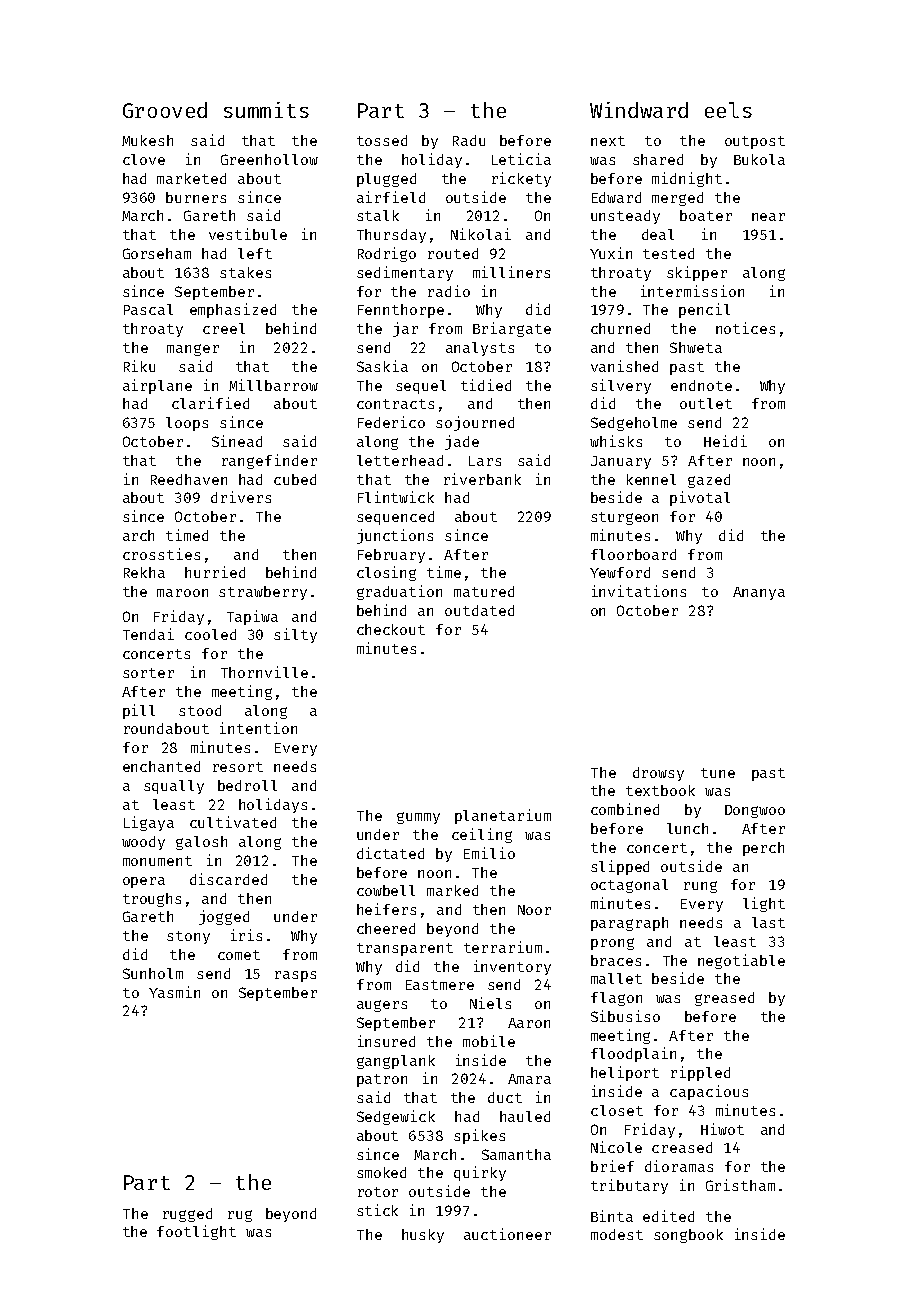 The height and width of the image is (1316, 908). Describe the element at coordinates (187, 1215) in the image. I see `rugged` at that location.
